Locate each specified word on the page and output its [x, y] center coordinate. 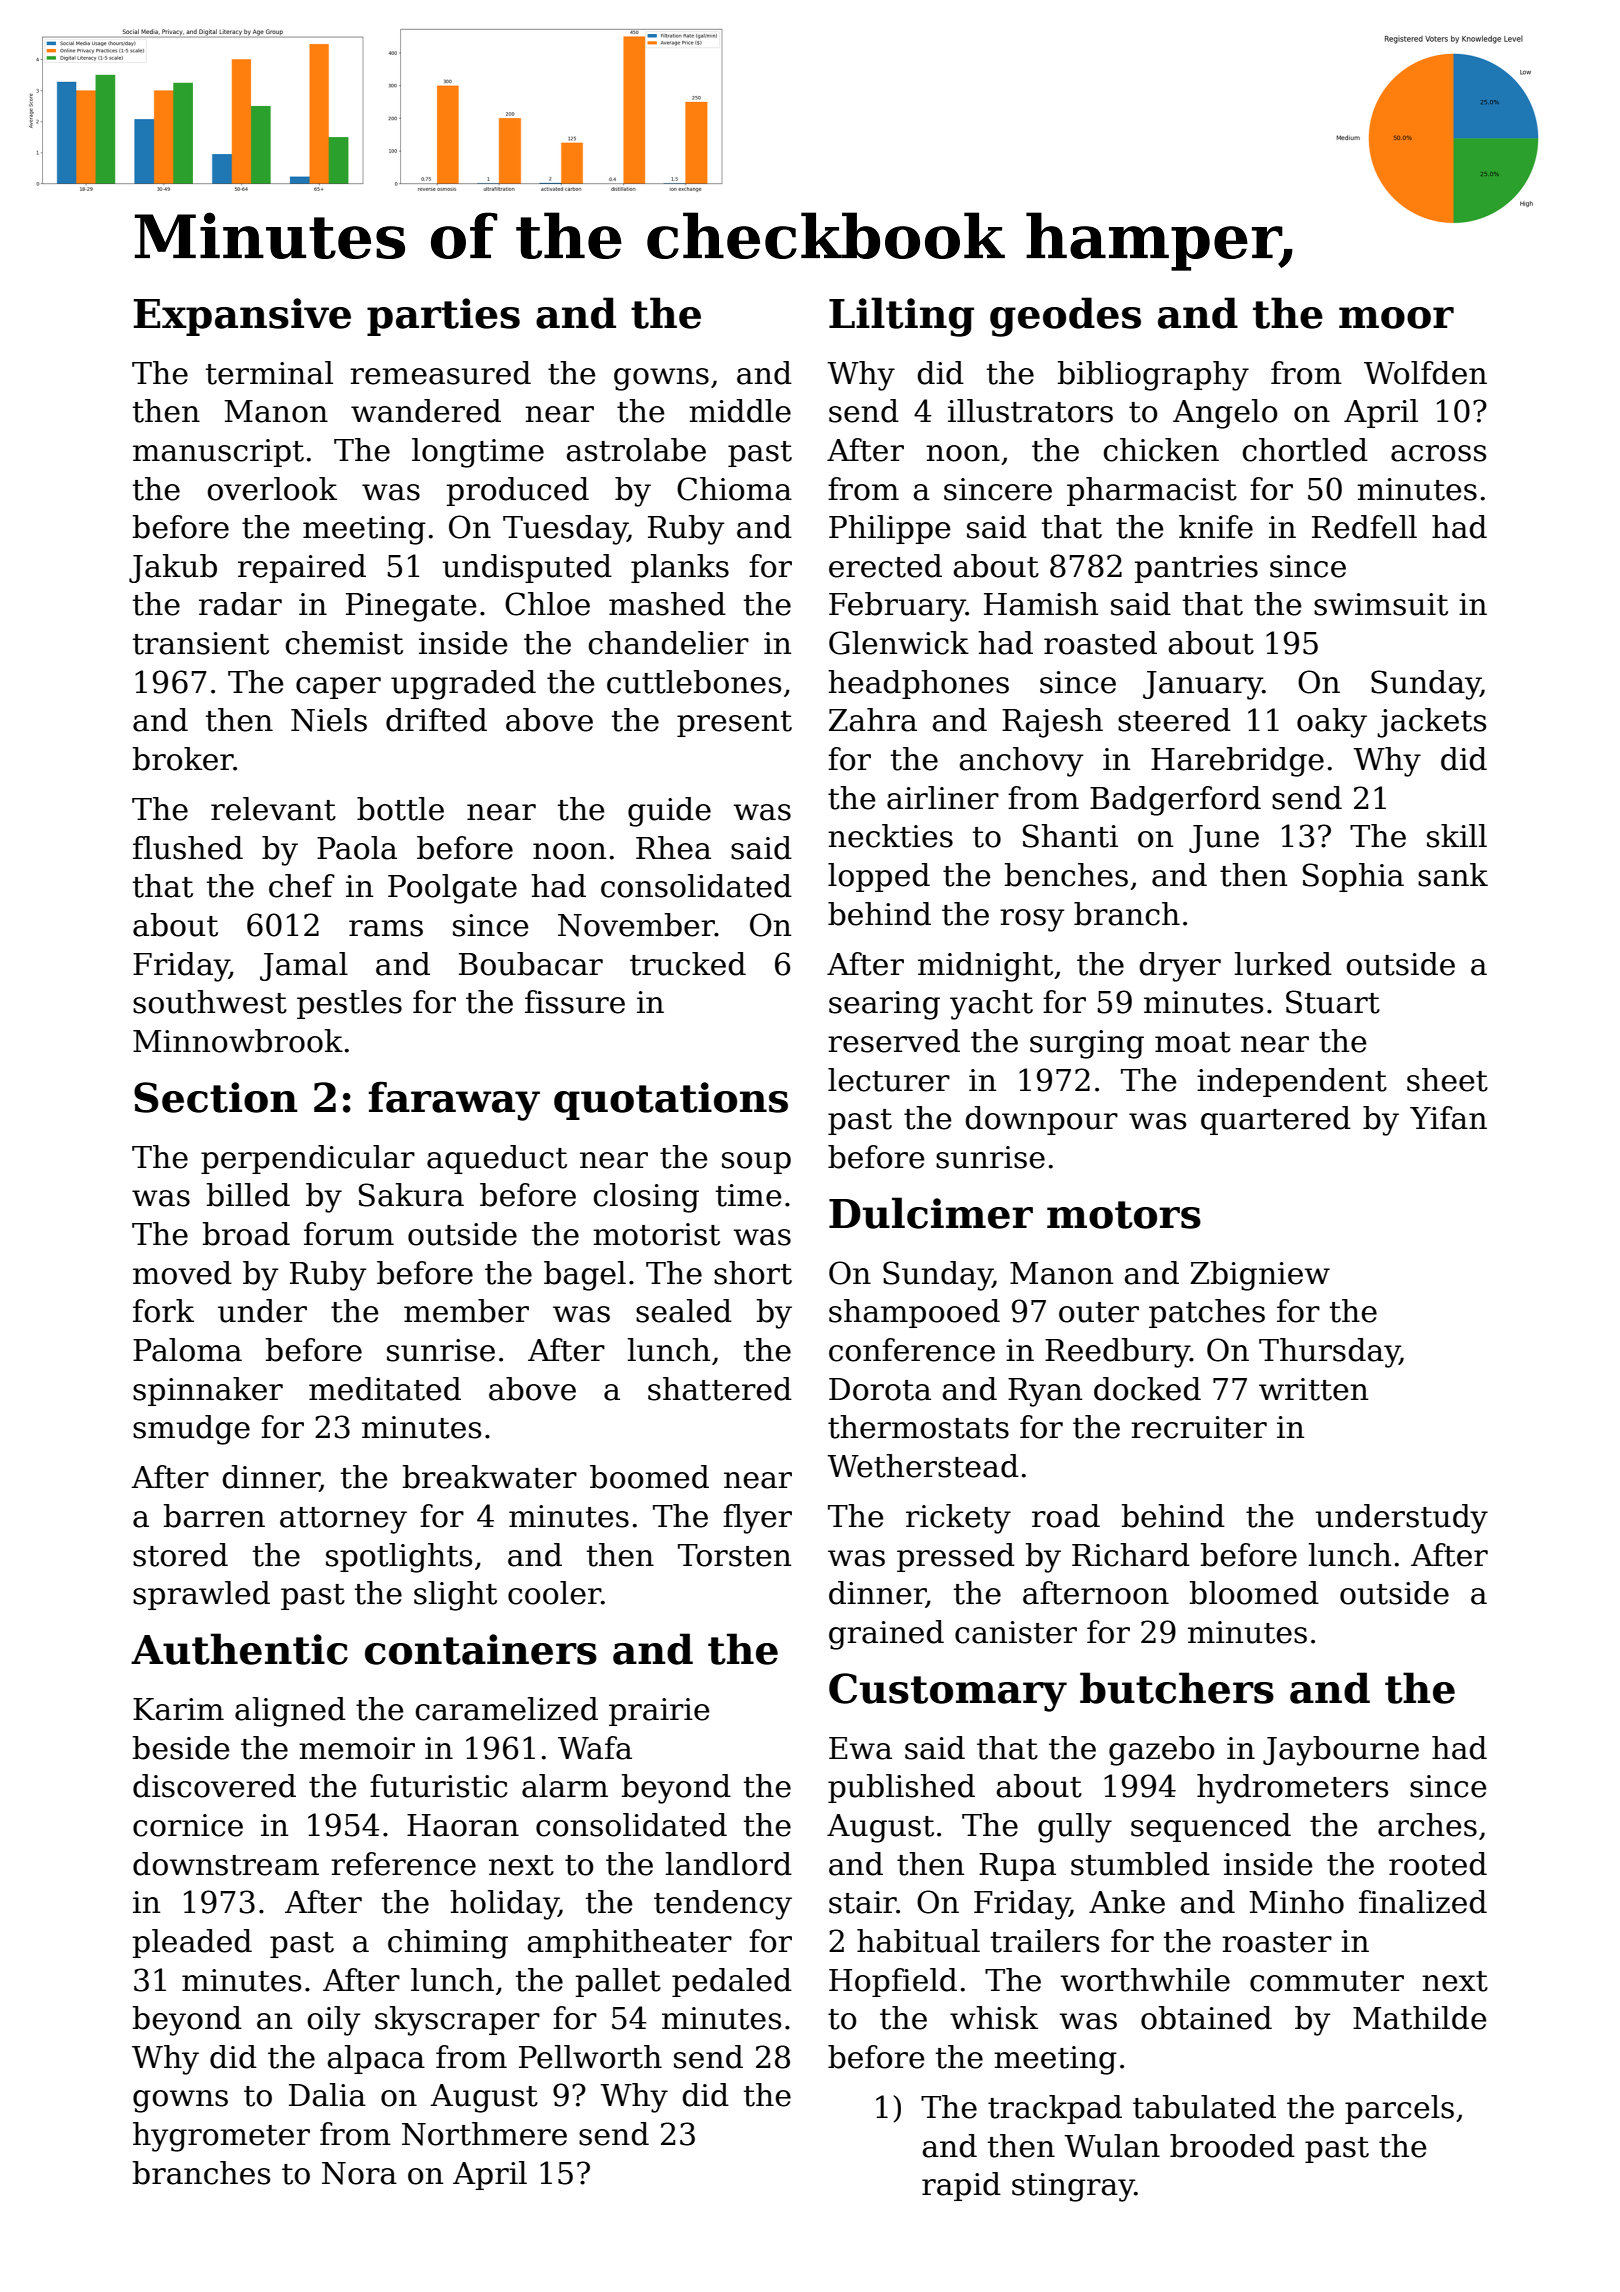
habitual [918, 1941]
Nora [359, 2173]
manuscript [218, 453]
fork [163, 1311]
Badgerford [1175, 801]
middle [740, 411]
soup [756, 1163]
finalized [1423, 1902]
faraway [454, 1101]
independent [1292, 1082]
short [753, 1273]
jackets [1431, 723]
